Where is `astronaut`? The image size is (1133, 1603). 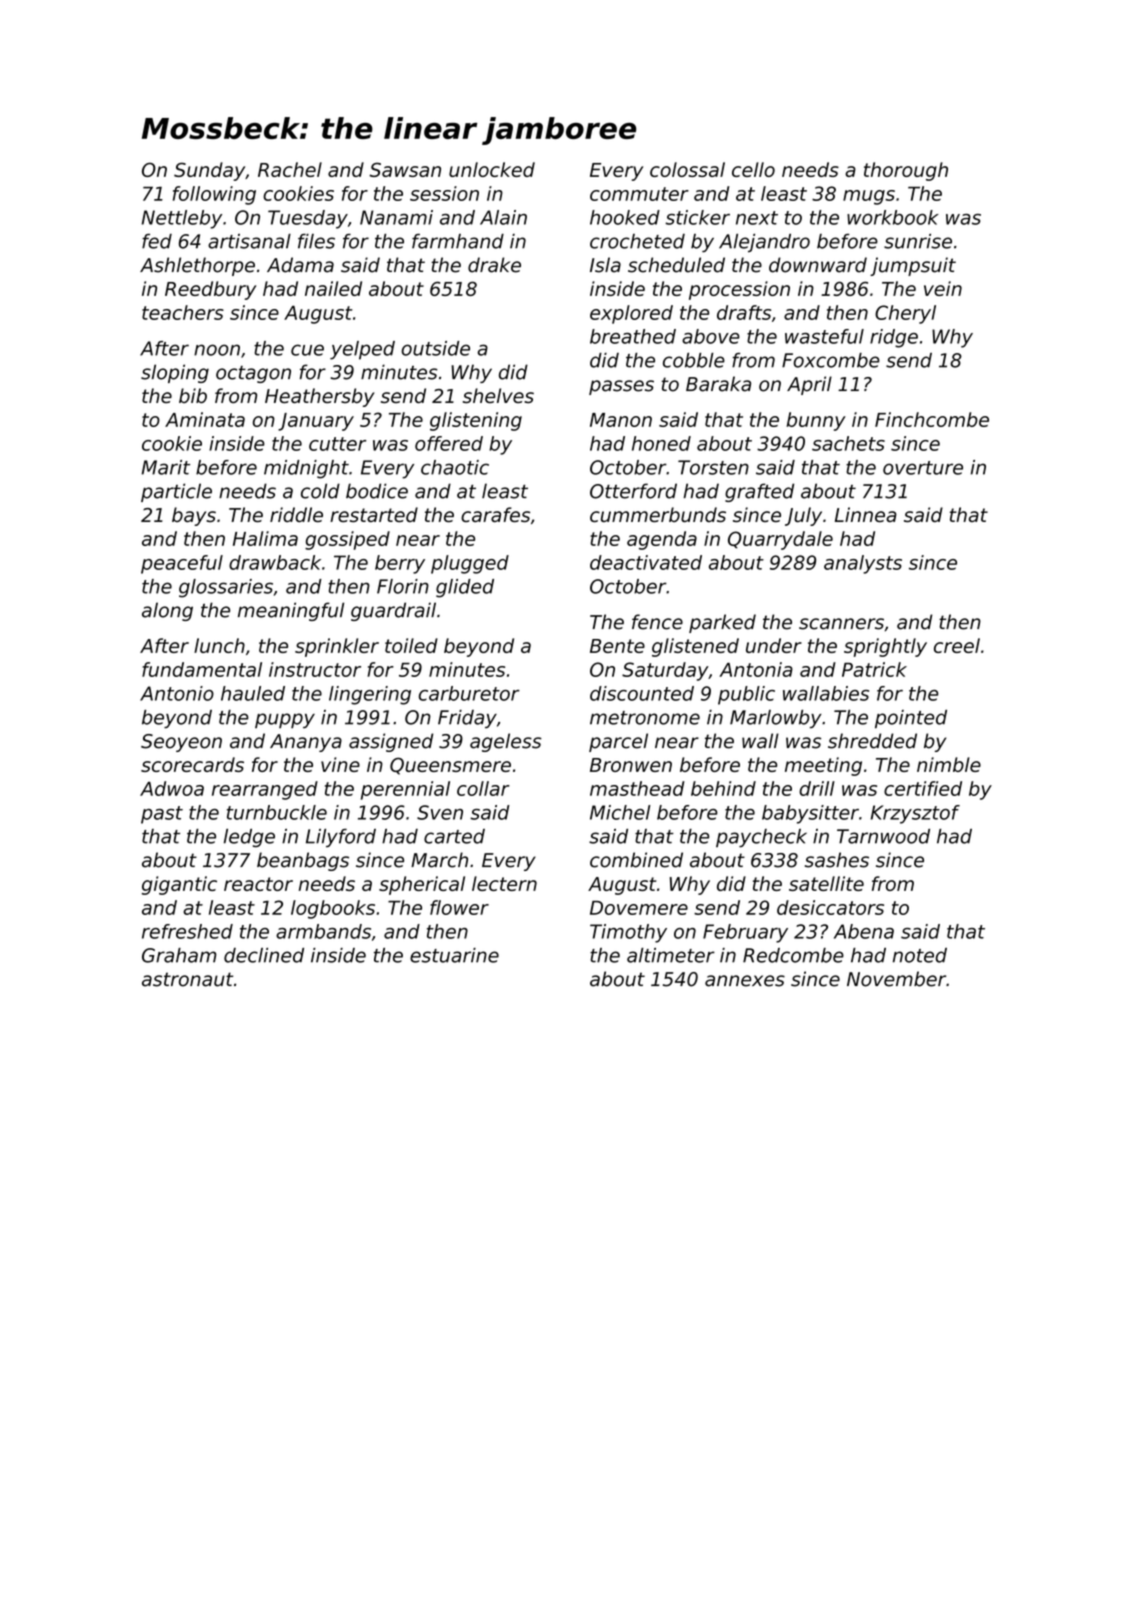 astronaut is located at coordinates (187, 979).
